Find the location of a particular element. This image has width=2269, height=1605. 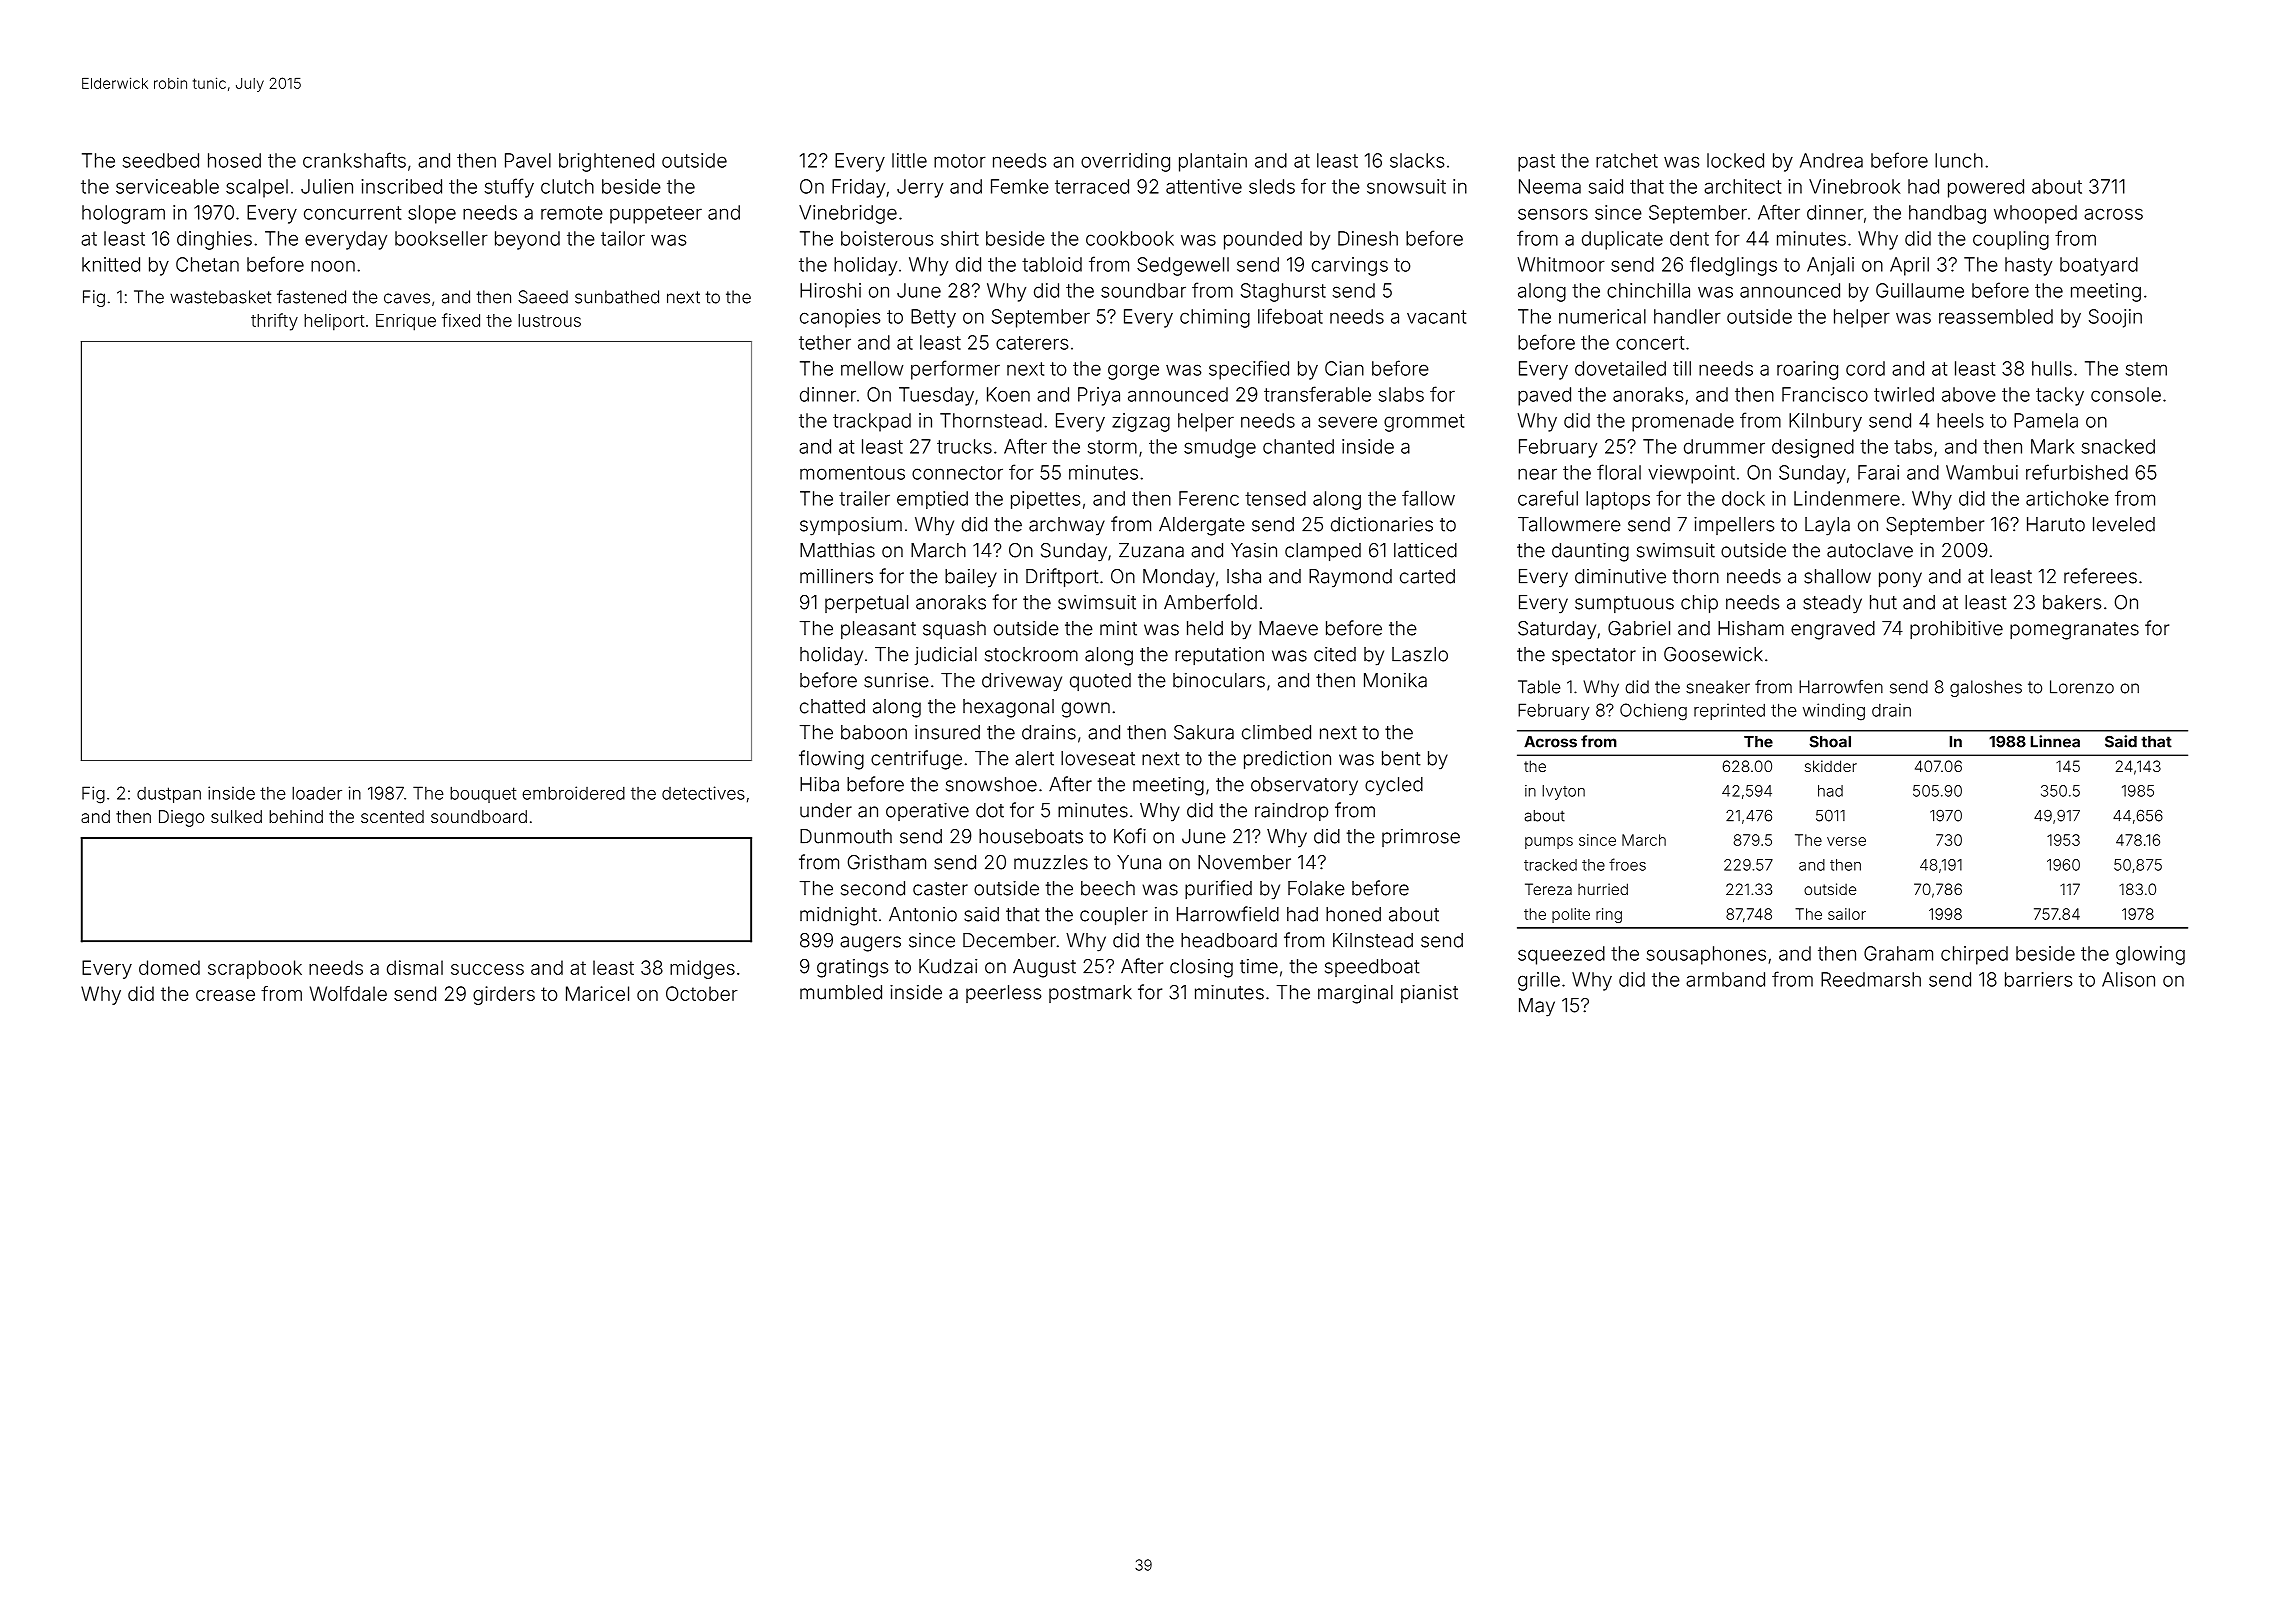

glowing is located at coordinates (2150, 955).
